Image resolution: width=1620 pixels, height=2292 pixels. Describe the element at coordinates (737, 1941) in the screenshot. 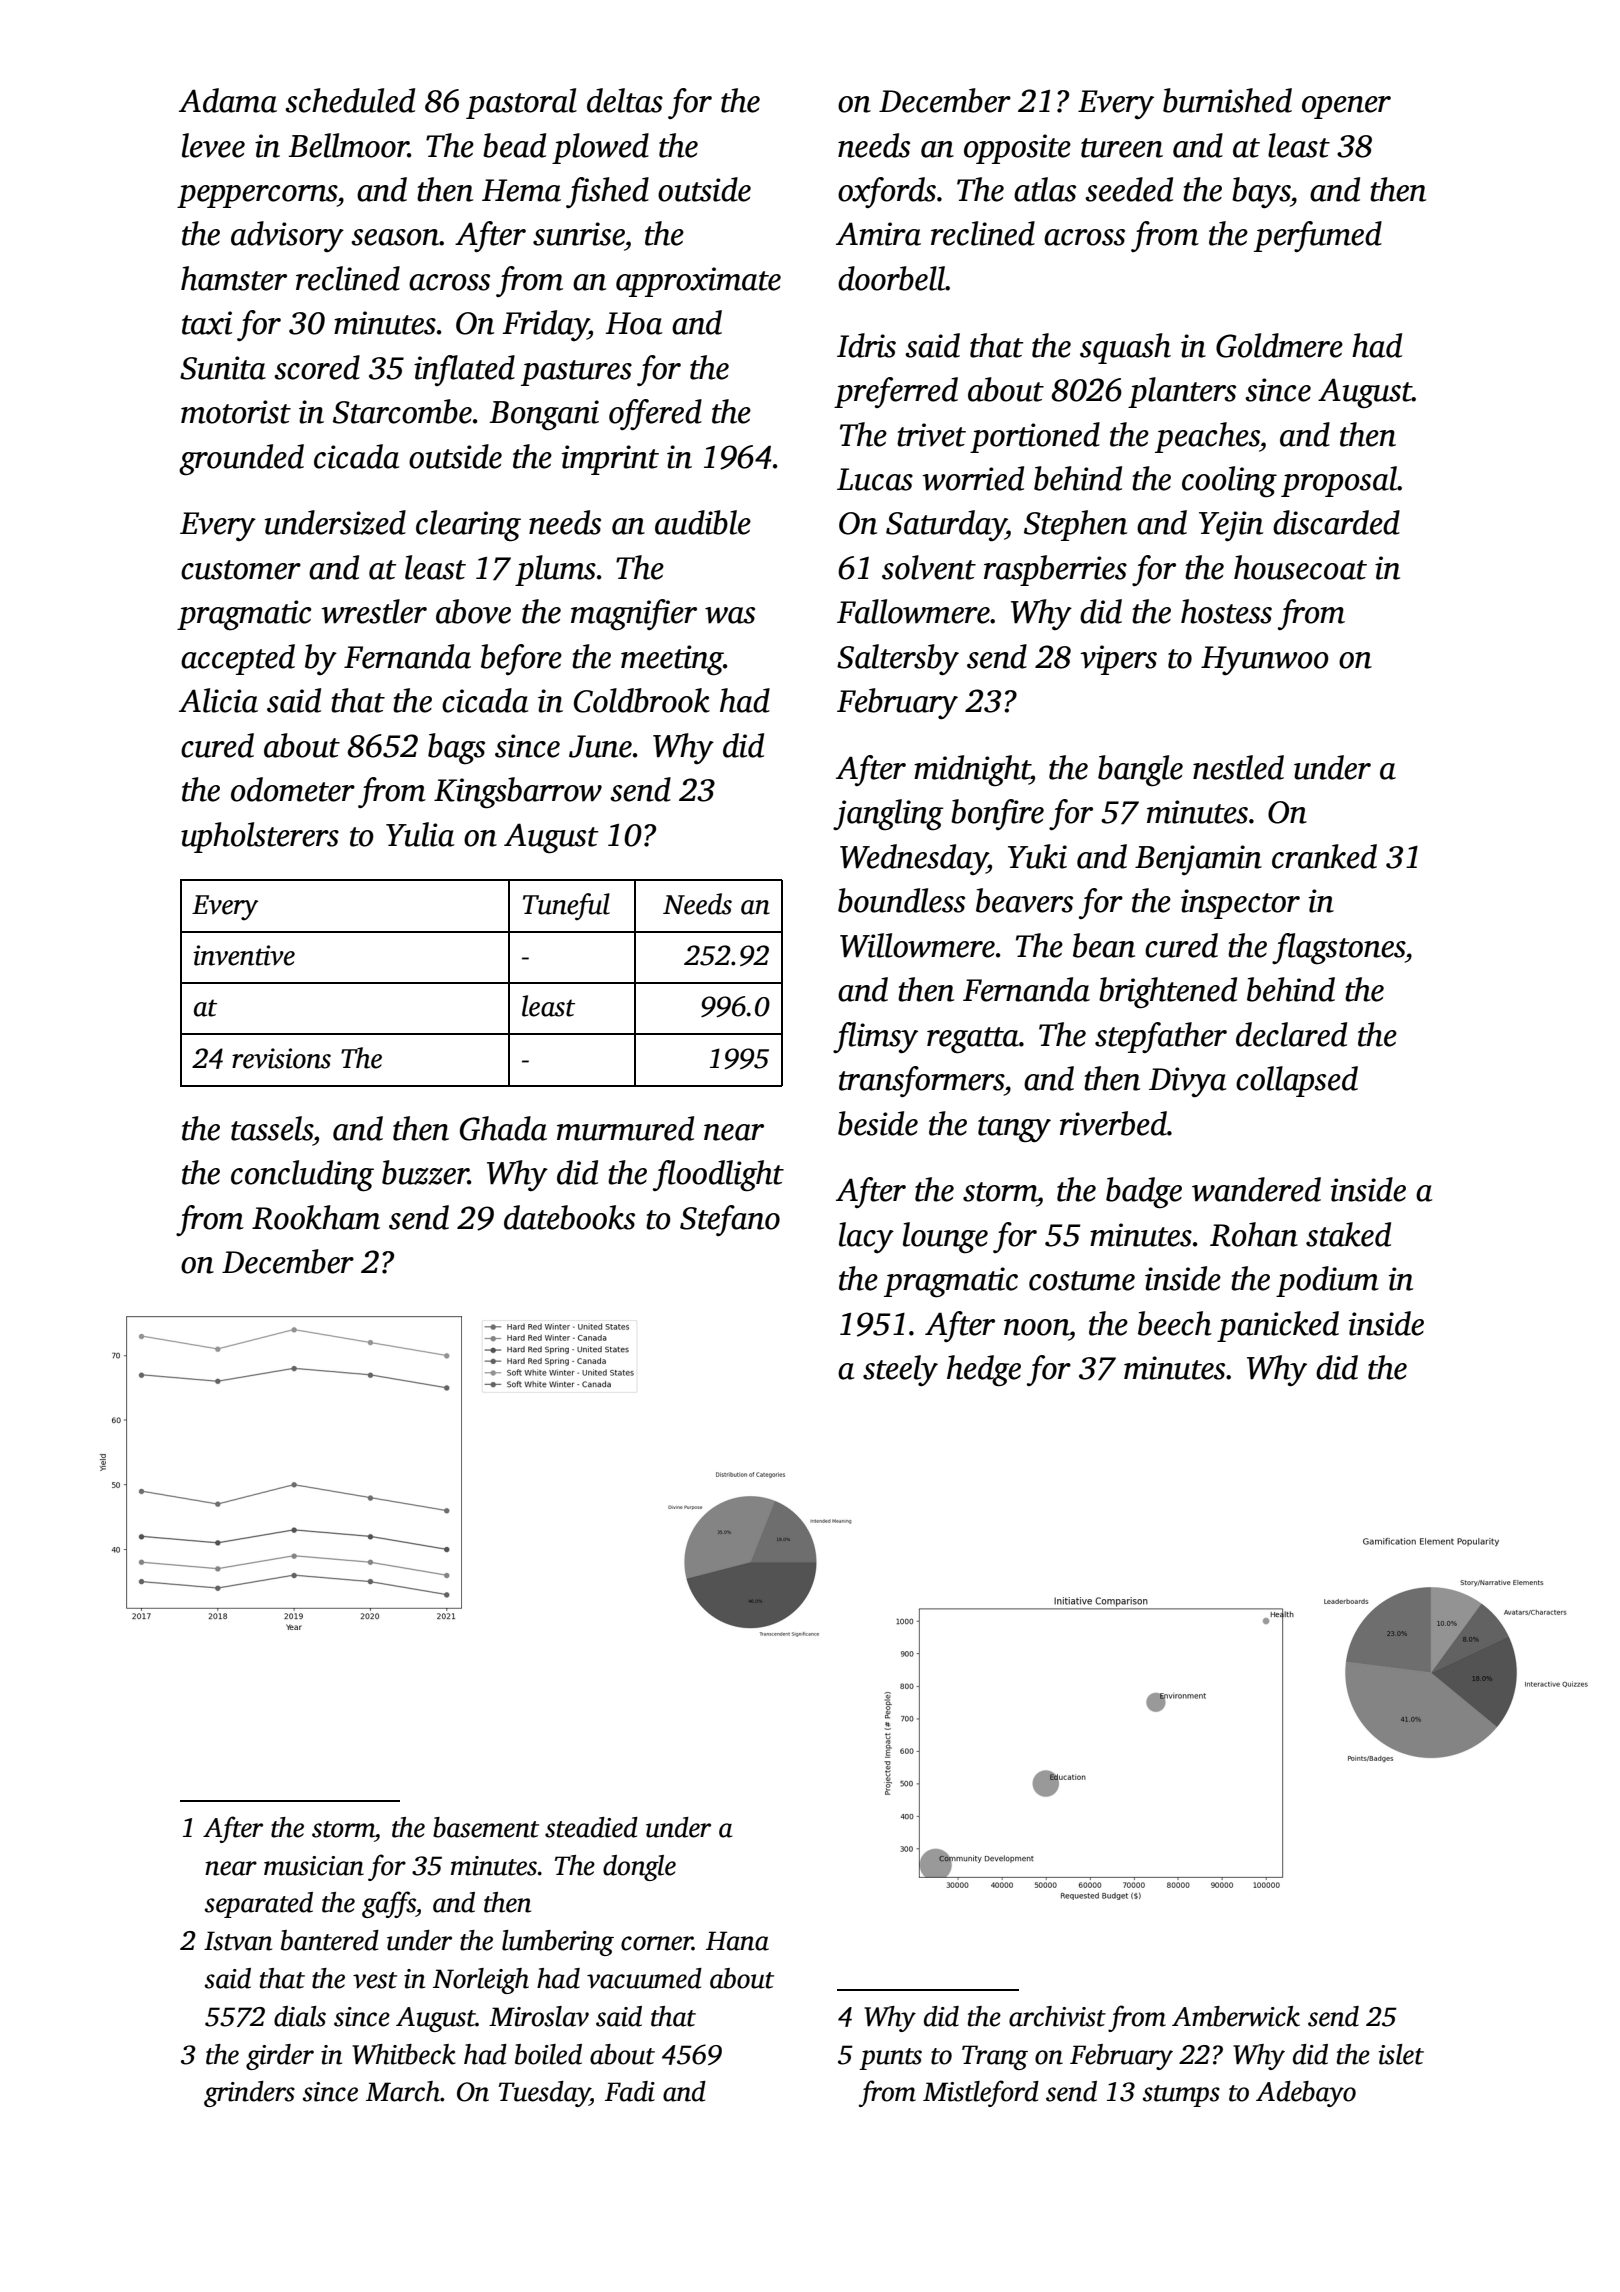

I see `Hana` at that location.
